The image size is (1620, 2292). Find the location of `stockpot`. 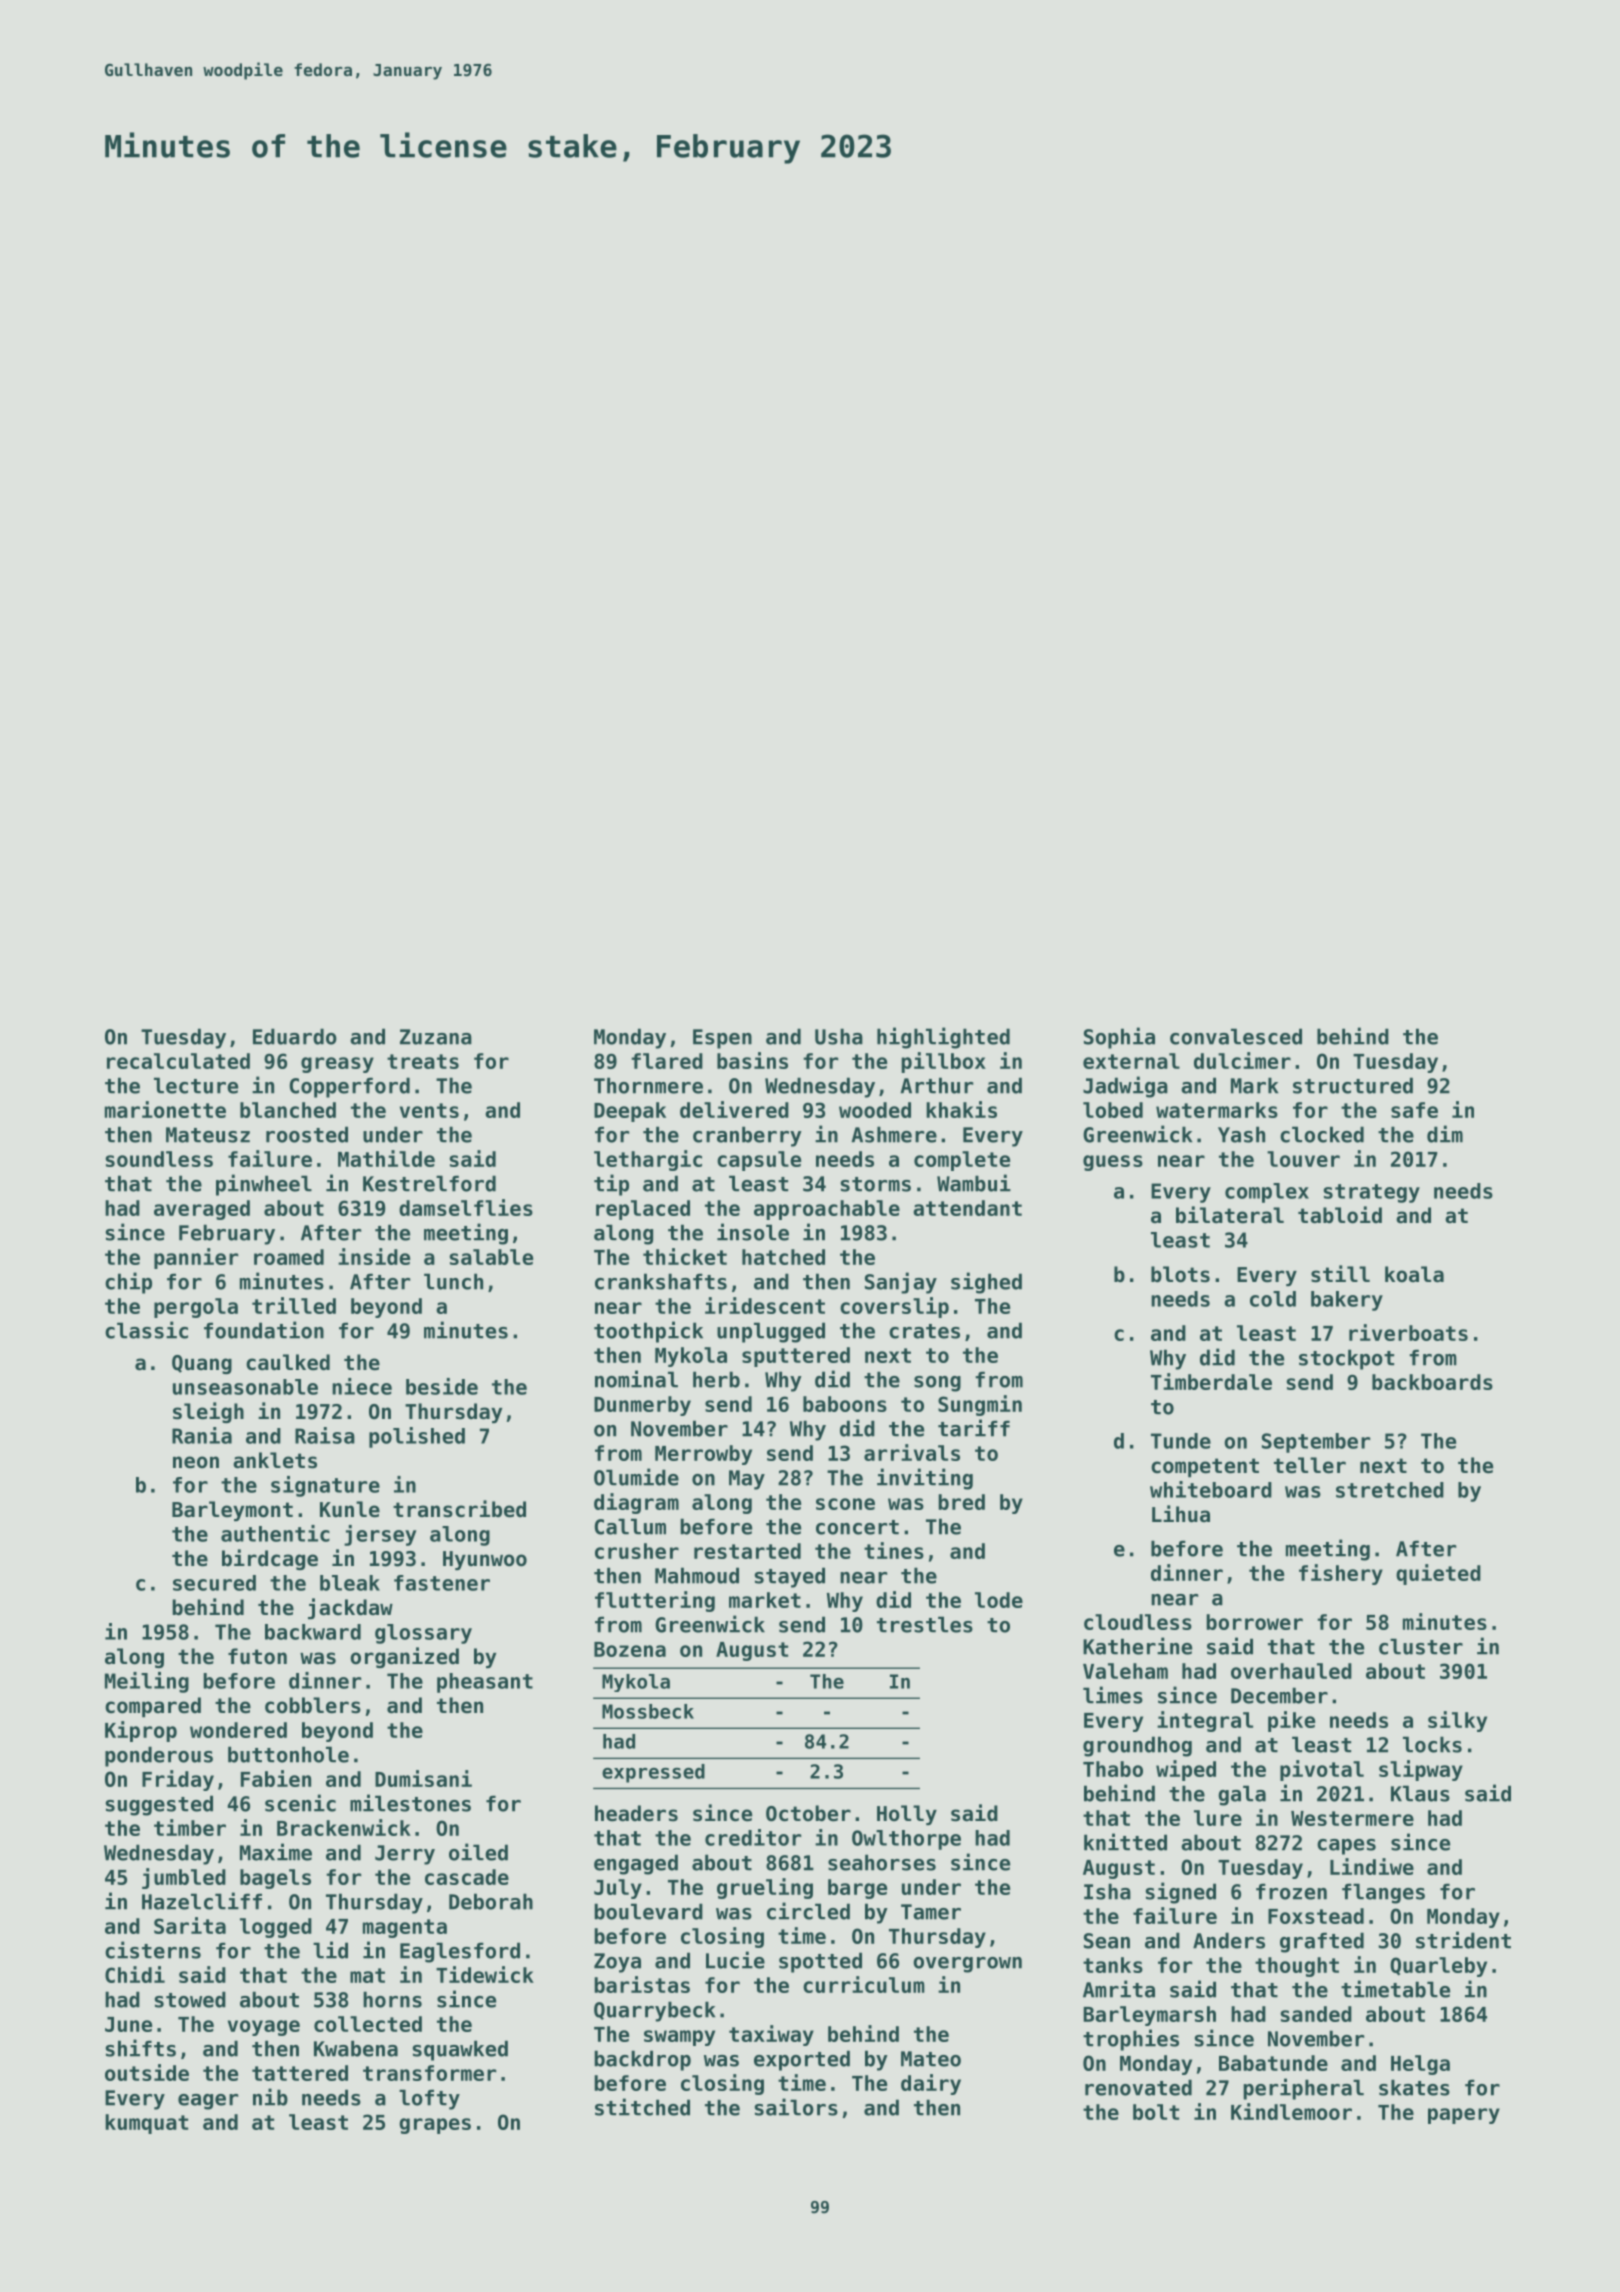

stockpot is located at coordinates (1346, 1359).
